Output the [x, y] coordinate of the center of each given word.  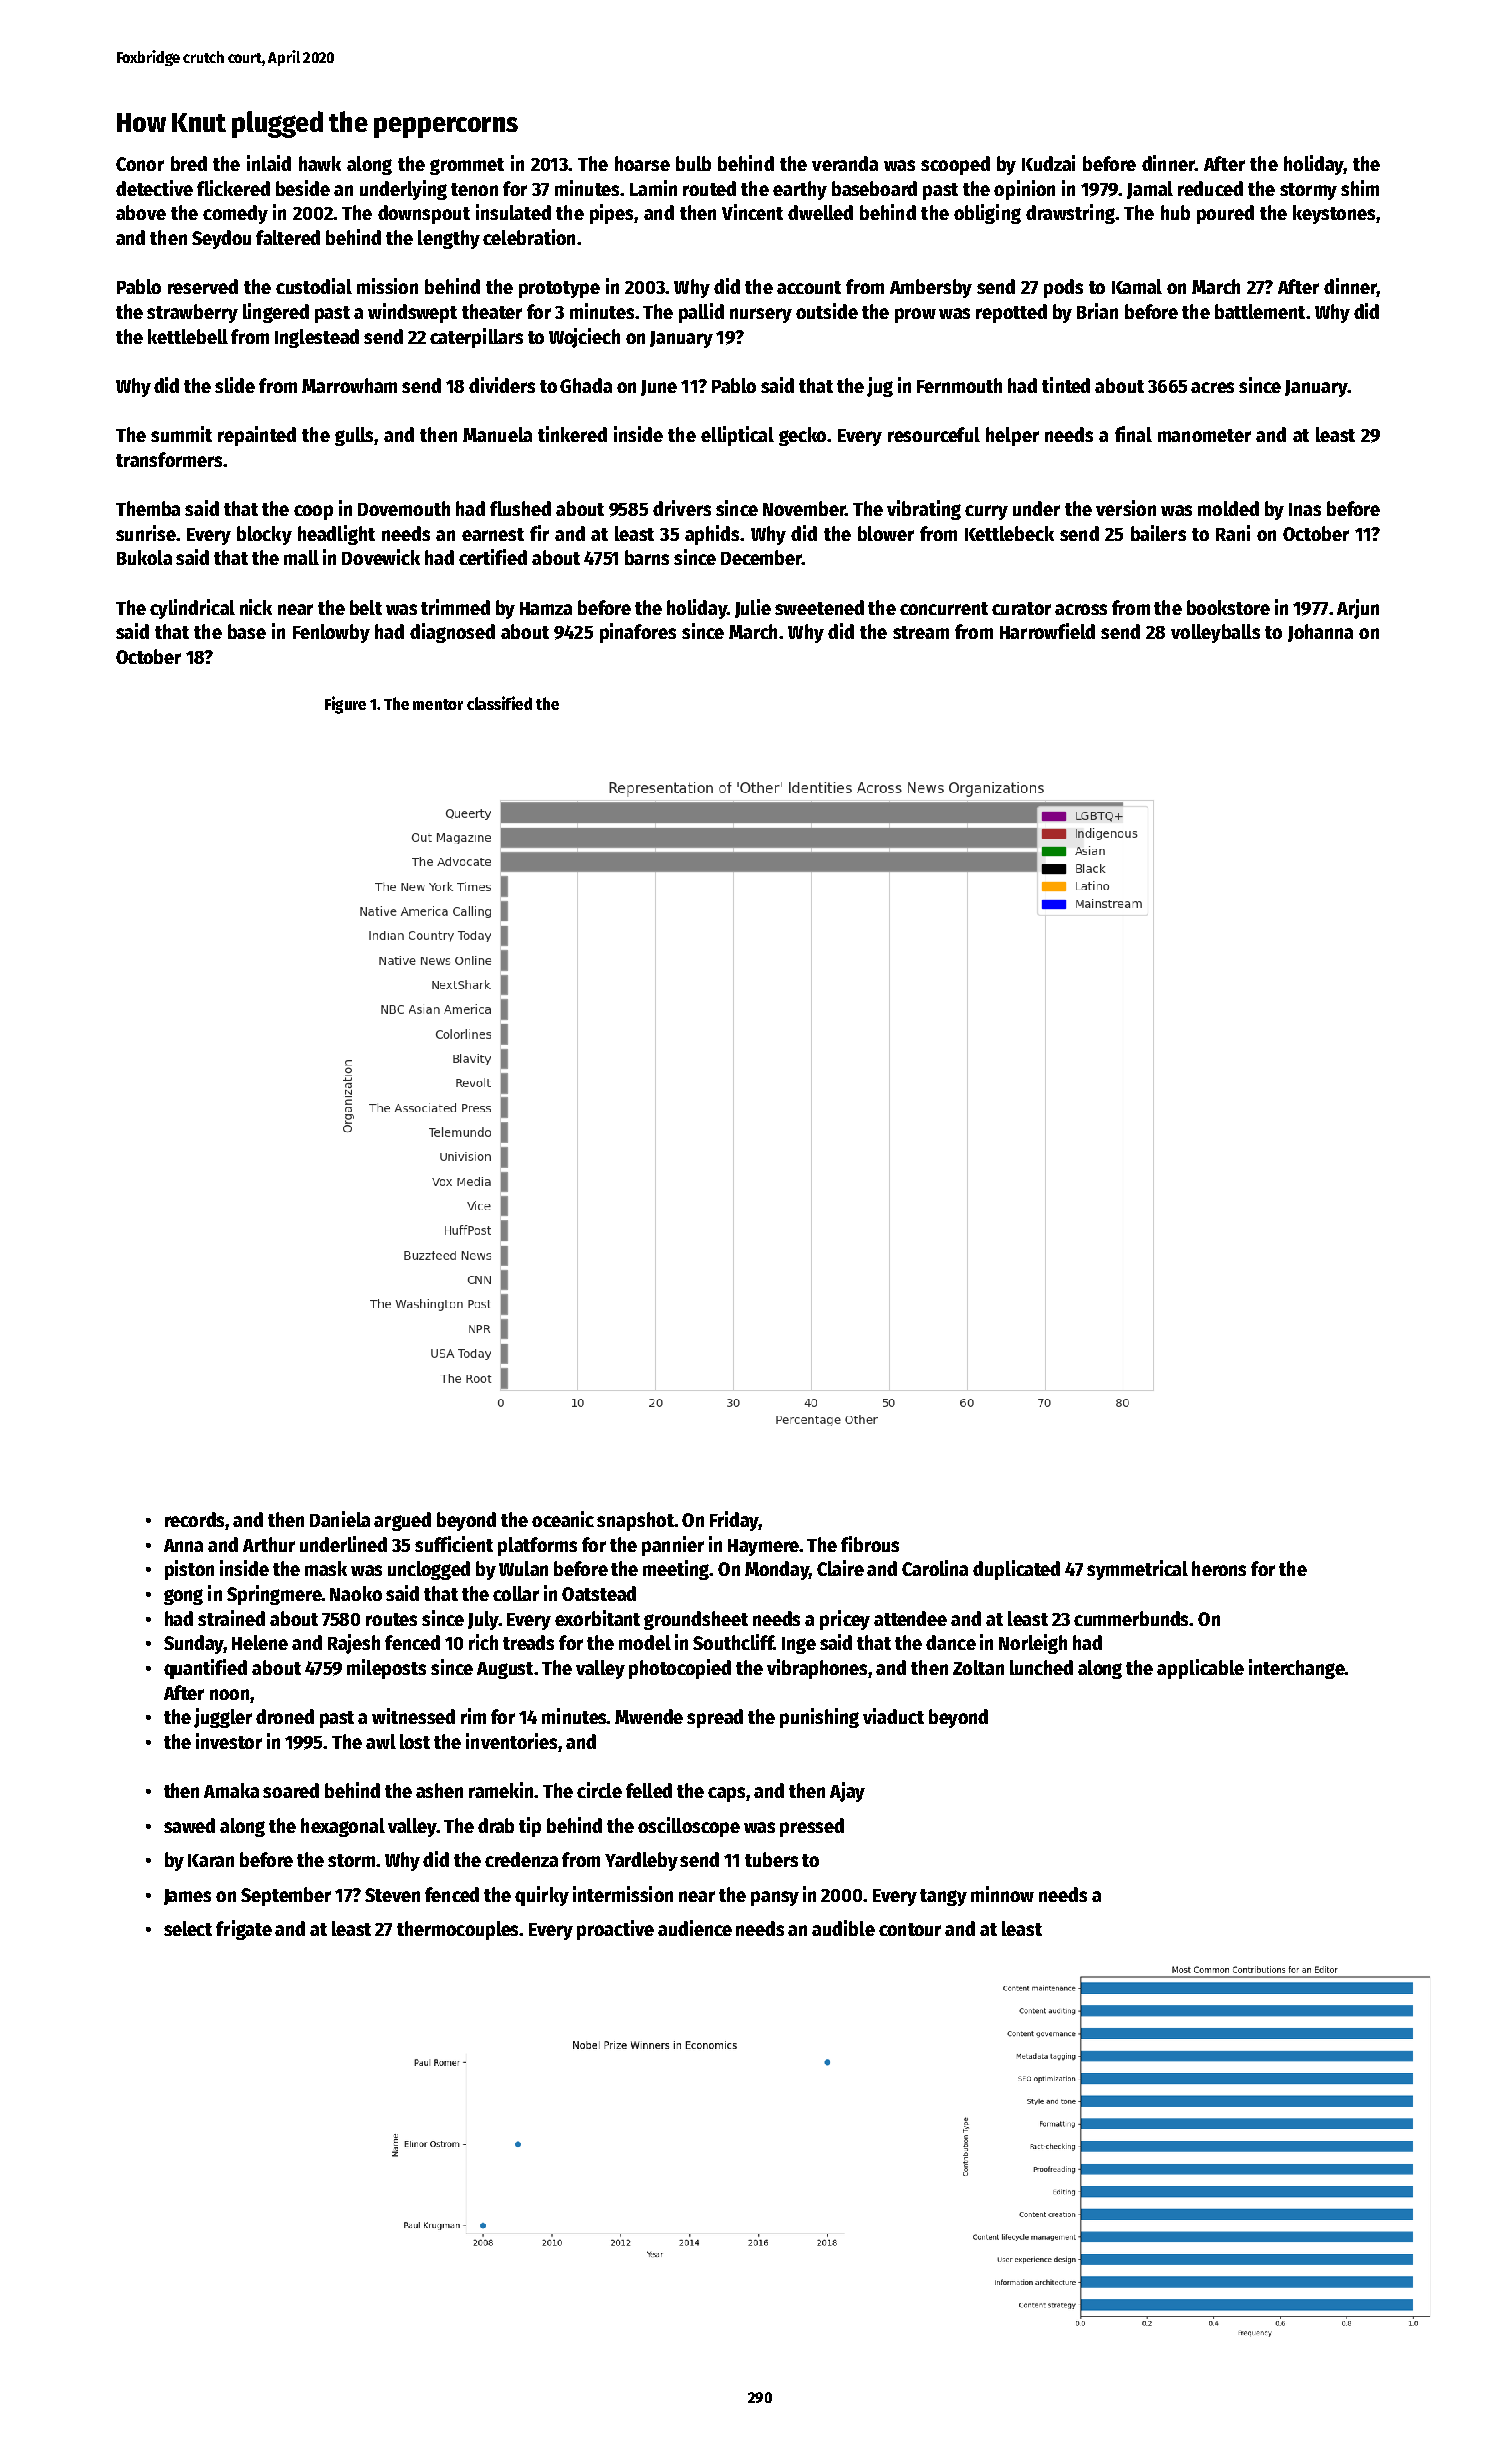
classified [499, 703]
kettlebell [188, 336]
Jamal [1150, 190]
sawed [189, 1825]
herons [1219, 1568]
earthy [800, 190]
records [194, 1519]
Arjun [1358, 609]
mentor [438, 704]
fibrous [870, 1544]
